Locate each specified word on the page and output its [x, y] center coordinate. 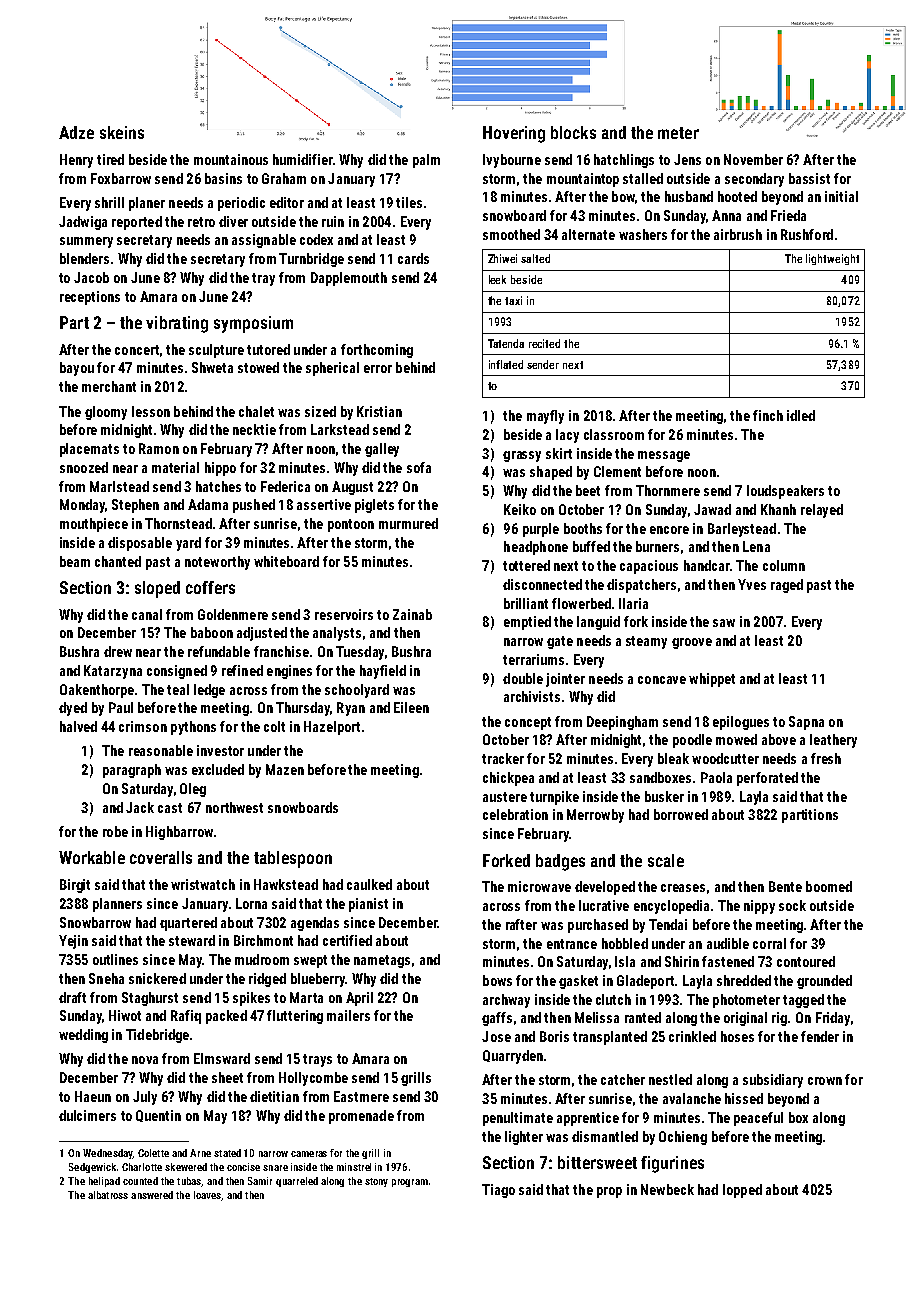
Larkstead [340, 429]
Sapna [806, 723]
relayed [822, 511]
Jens [687, 159]
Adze [76, 132]
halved [78, 726]
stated [227, 1153]
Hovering [514, 134]
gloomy [106, 413]
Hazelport [332, 728]
